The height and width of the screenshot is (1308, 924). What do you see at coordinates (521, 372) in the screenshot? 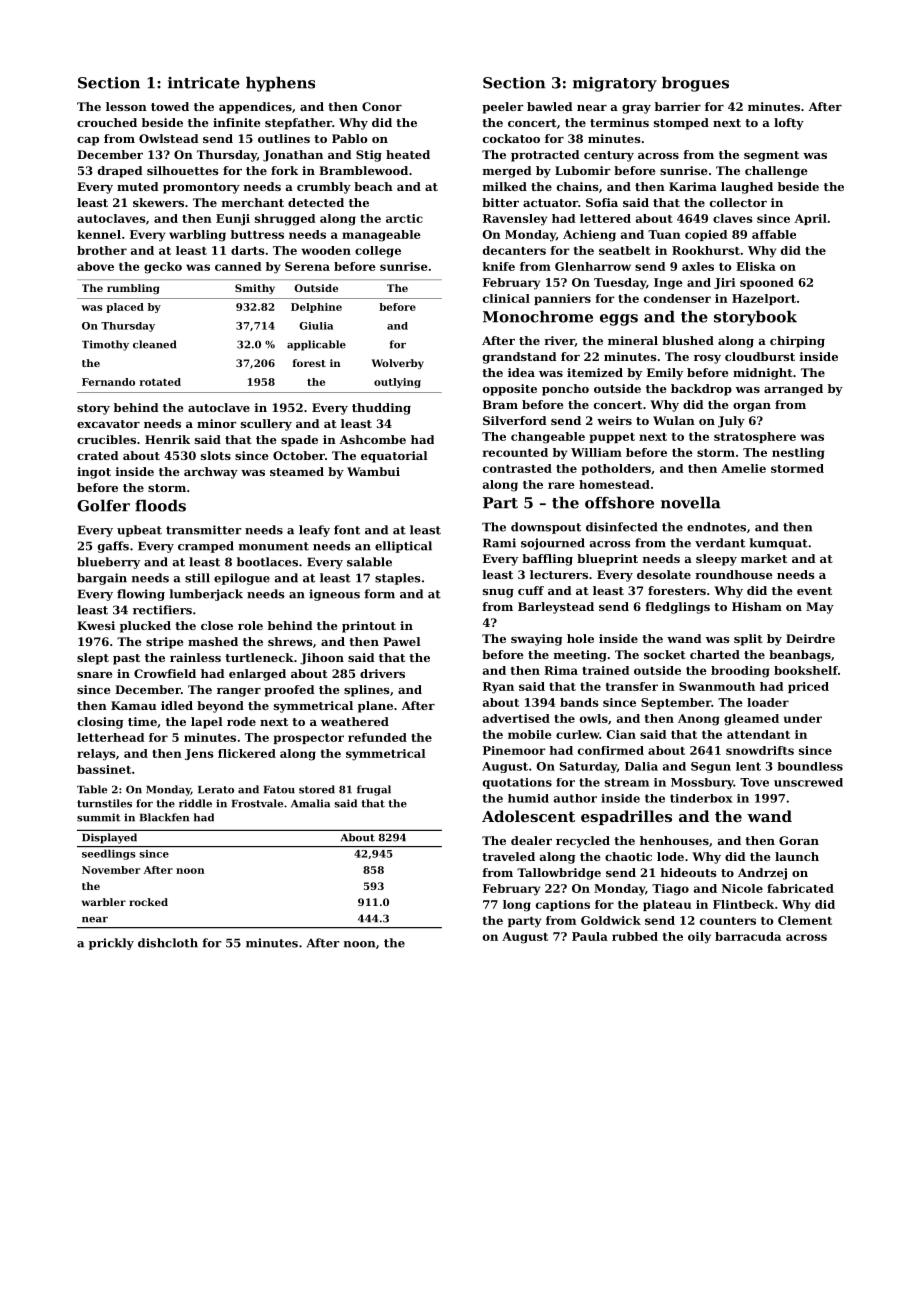
I see `idea` at bounding box center [521, 372].
